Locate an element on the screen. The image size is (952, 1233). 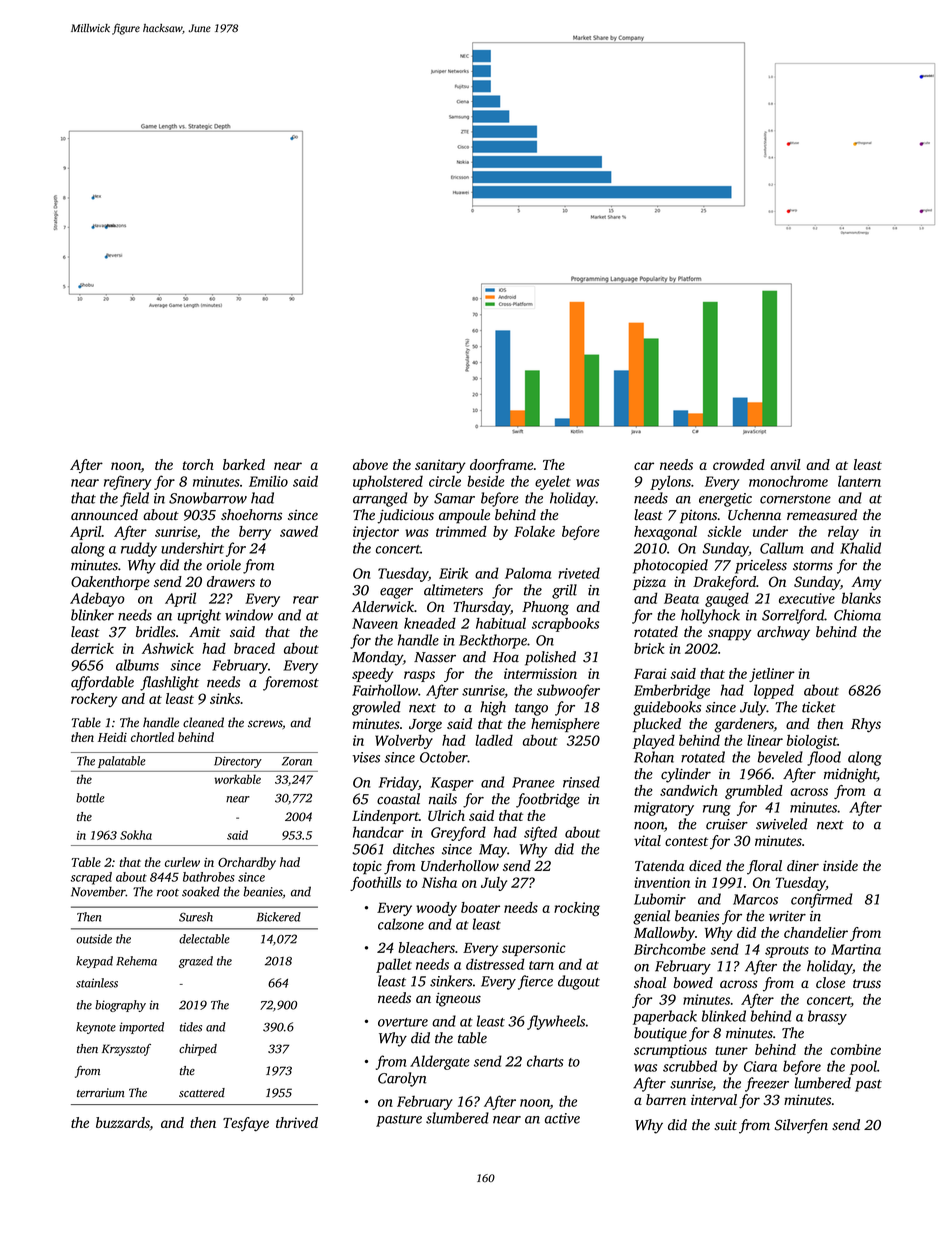
Folake is located at coordinates (534, 531).
